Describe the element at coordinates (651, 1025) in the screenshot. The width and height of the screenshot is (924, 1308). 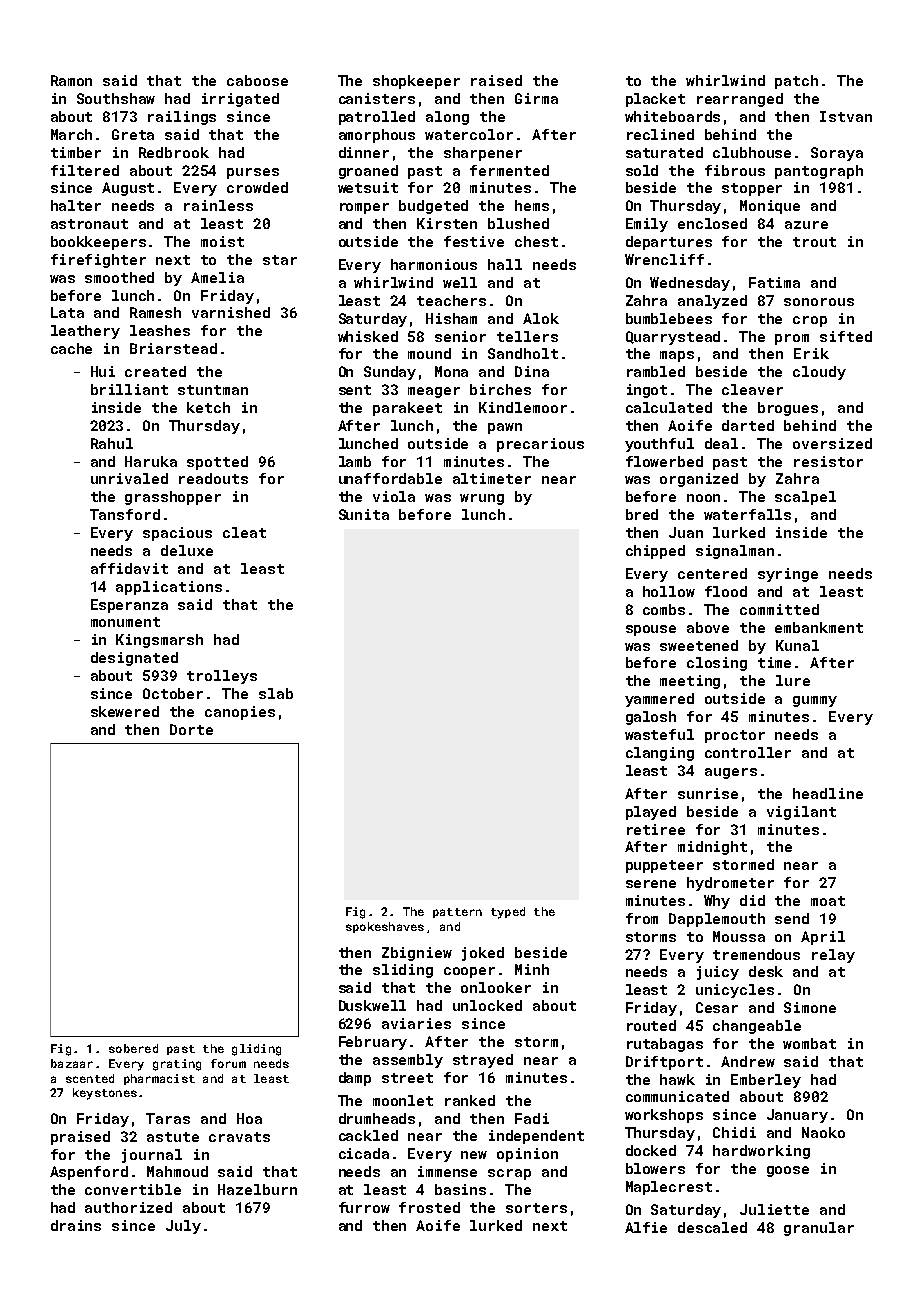
I see `routed` at that location.
